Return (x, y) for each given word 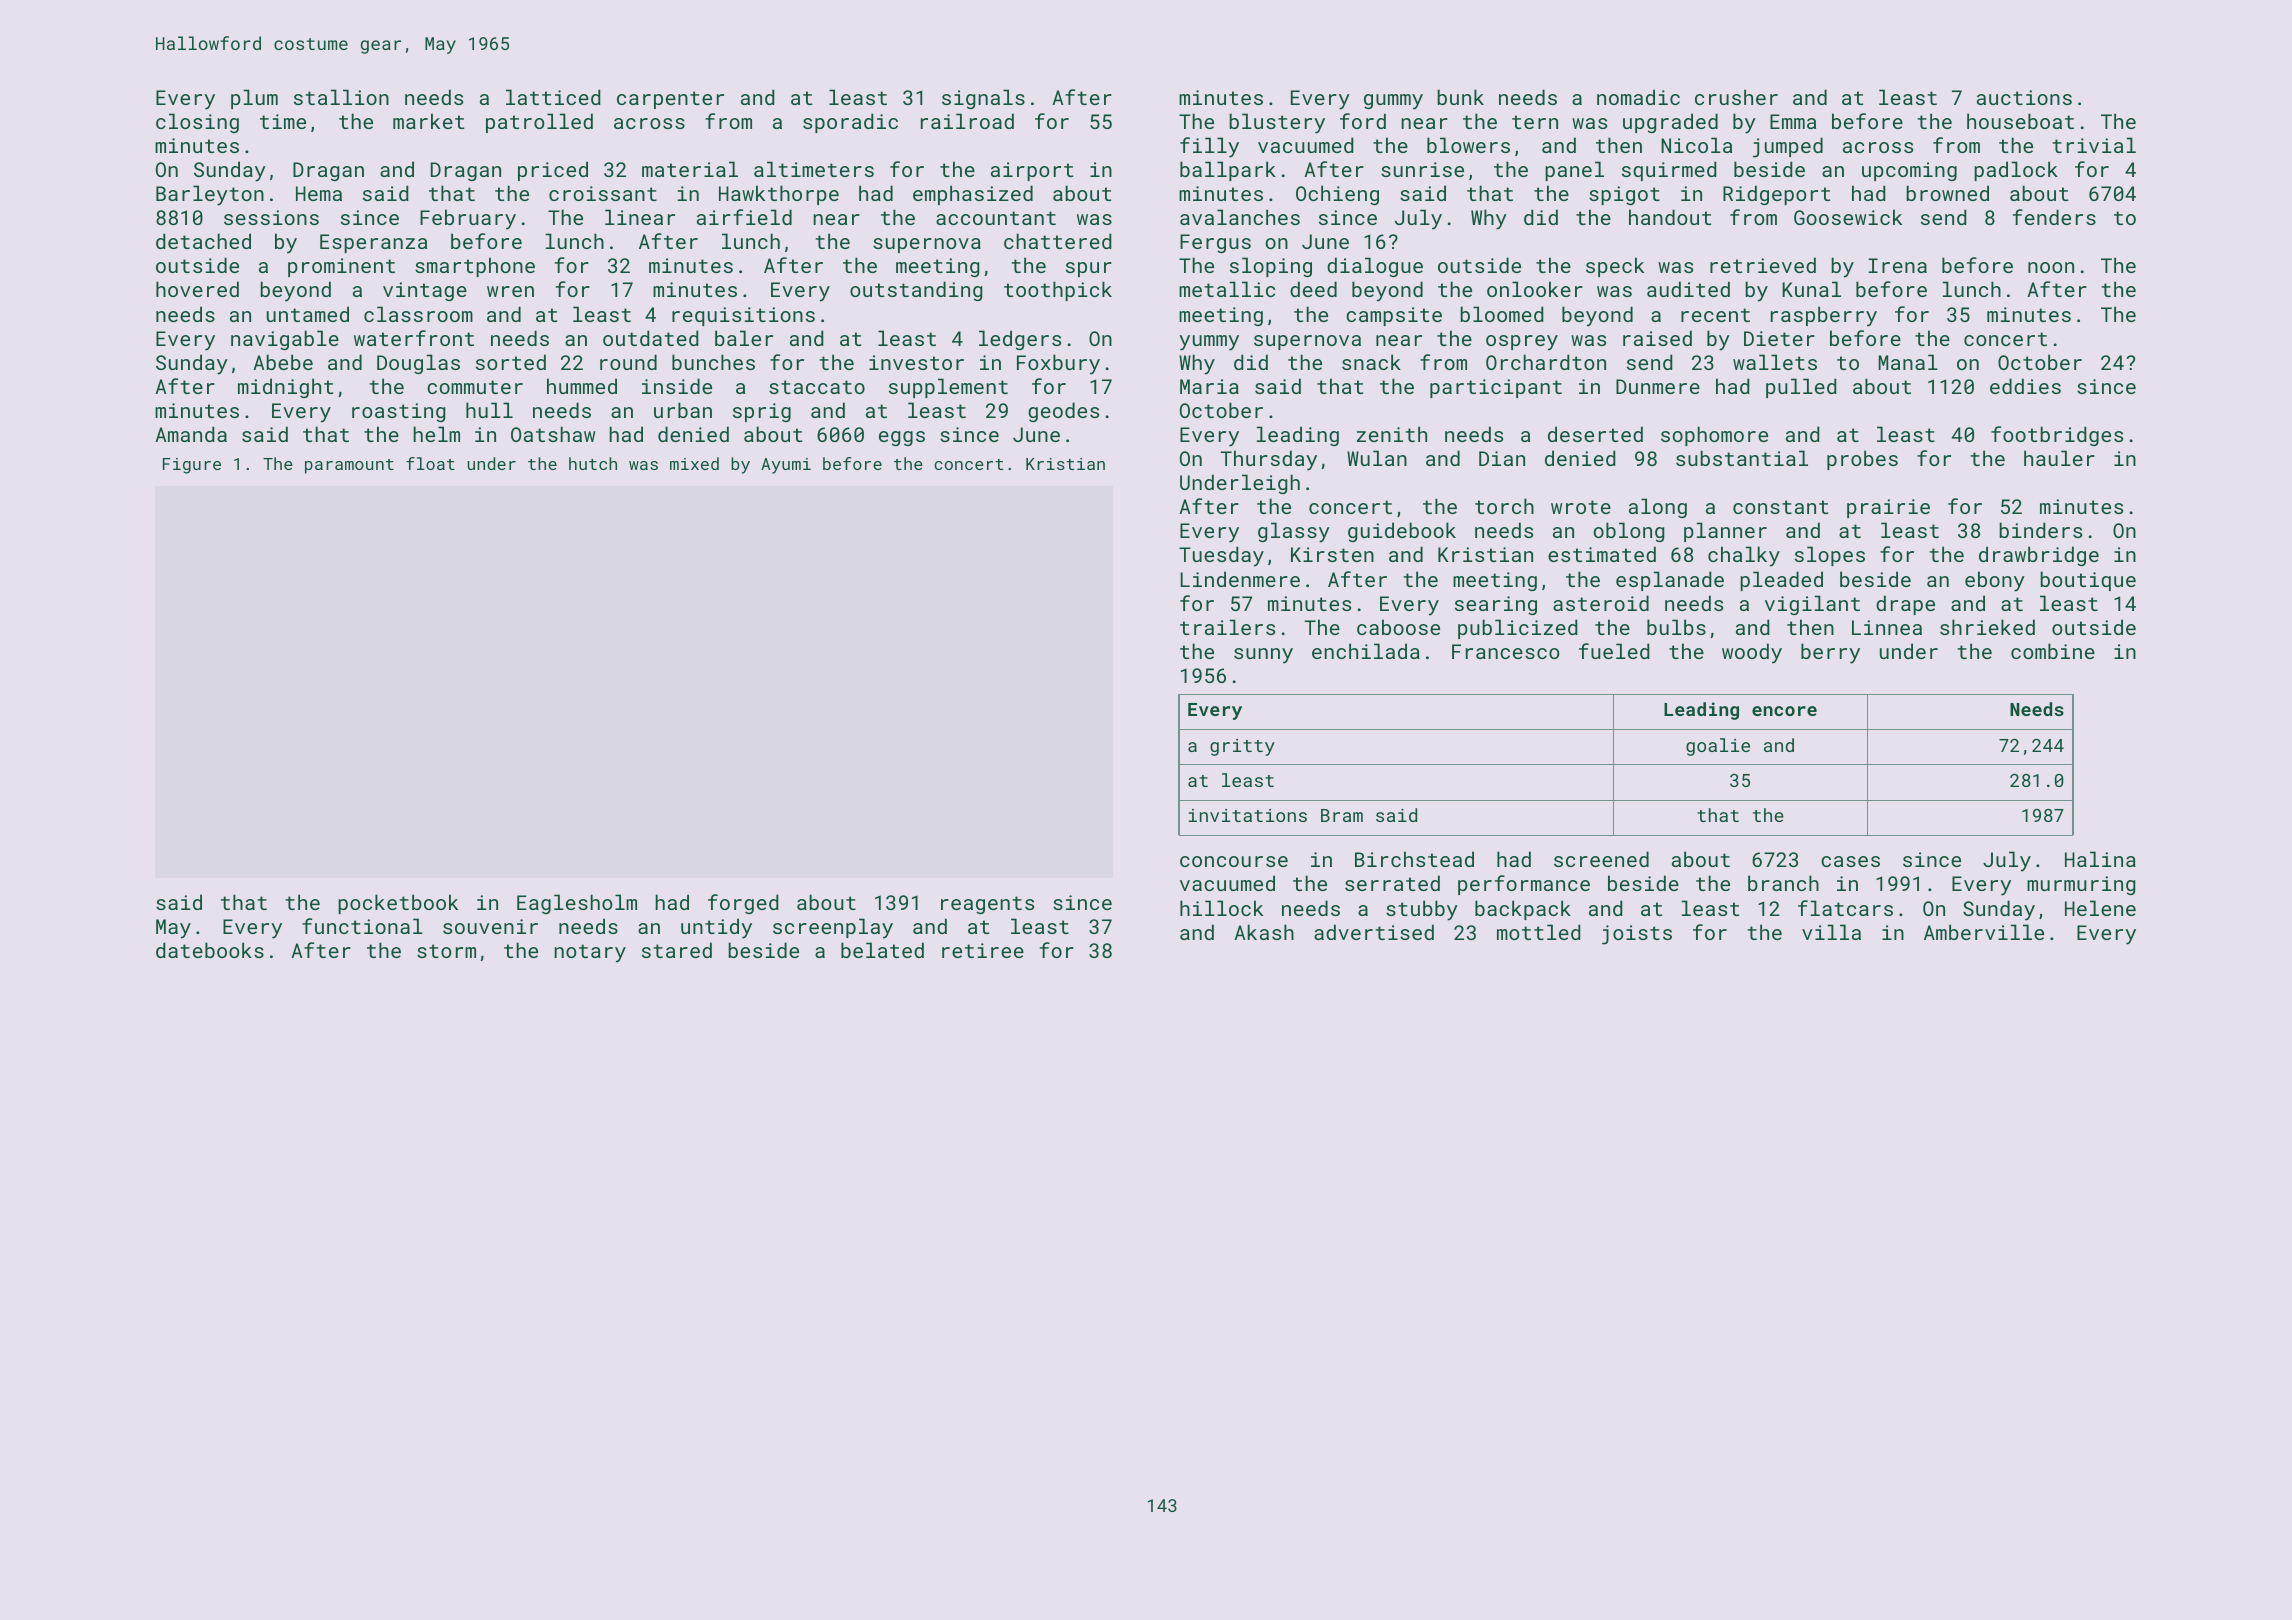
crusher (1736, 97)
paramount (349, 466)
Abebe (283, 362)
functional (362, 926)
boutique (2088, 581)
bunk (1460, 97)
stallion (341, 97)
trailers (1227, 627)
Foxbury (1058, 364)
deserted (1595, 434)
